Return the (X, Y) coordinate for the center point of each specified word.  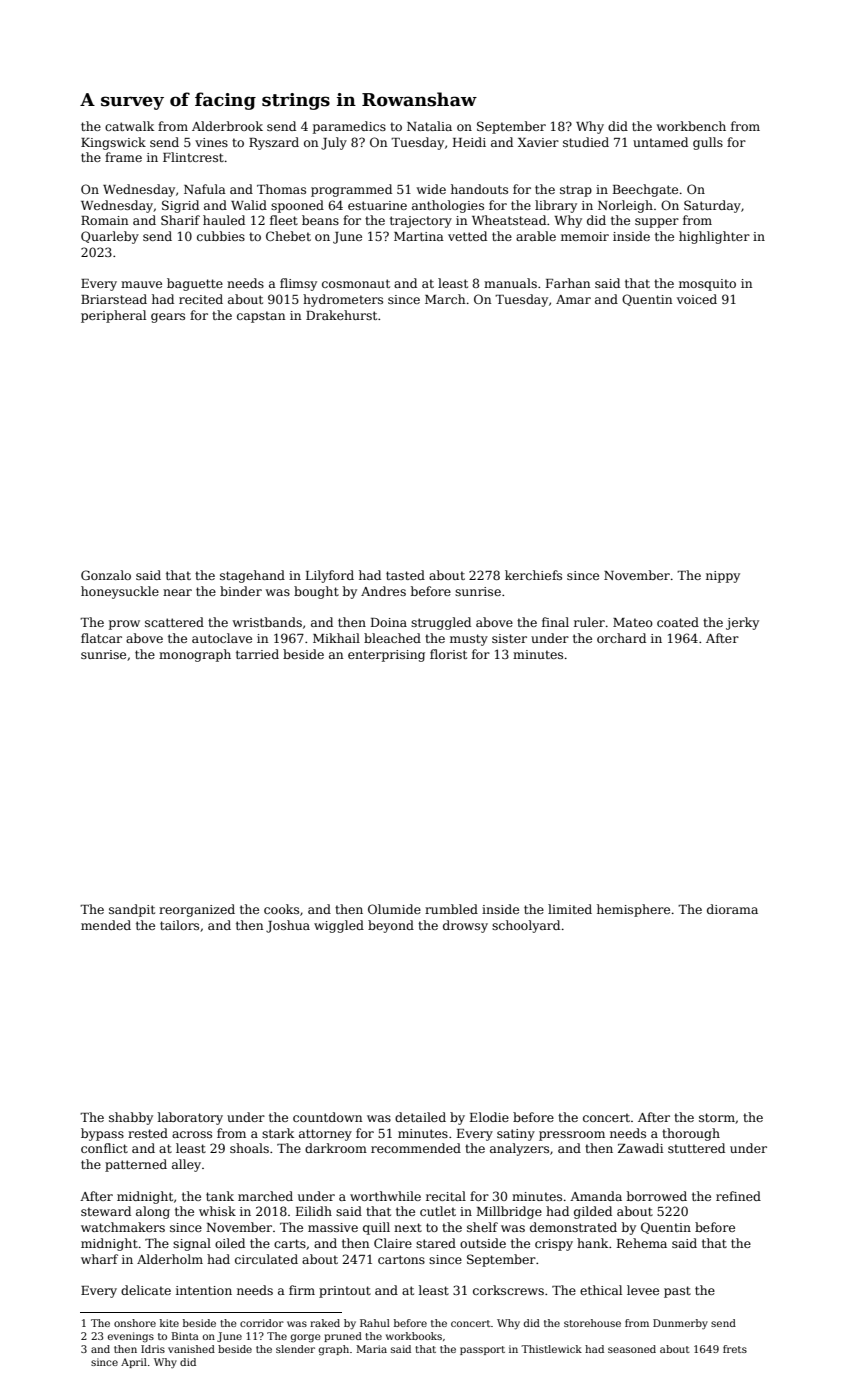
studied (586, 142)
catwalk (129, 126)
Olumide (394, 909)
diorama (732, 909)
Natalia (429, 126)
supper (657, 223)
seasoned (632, 1349)
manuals (510, 283)
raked (325, 1323)
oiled (230, 1243)
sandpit (132, 910)
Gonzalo (106, 575)
